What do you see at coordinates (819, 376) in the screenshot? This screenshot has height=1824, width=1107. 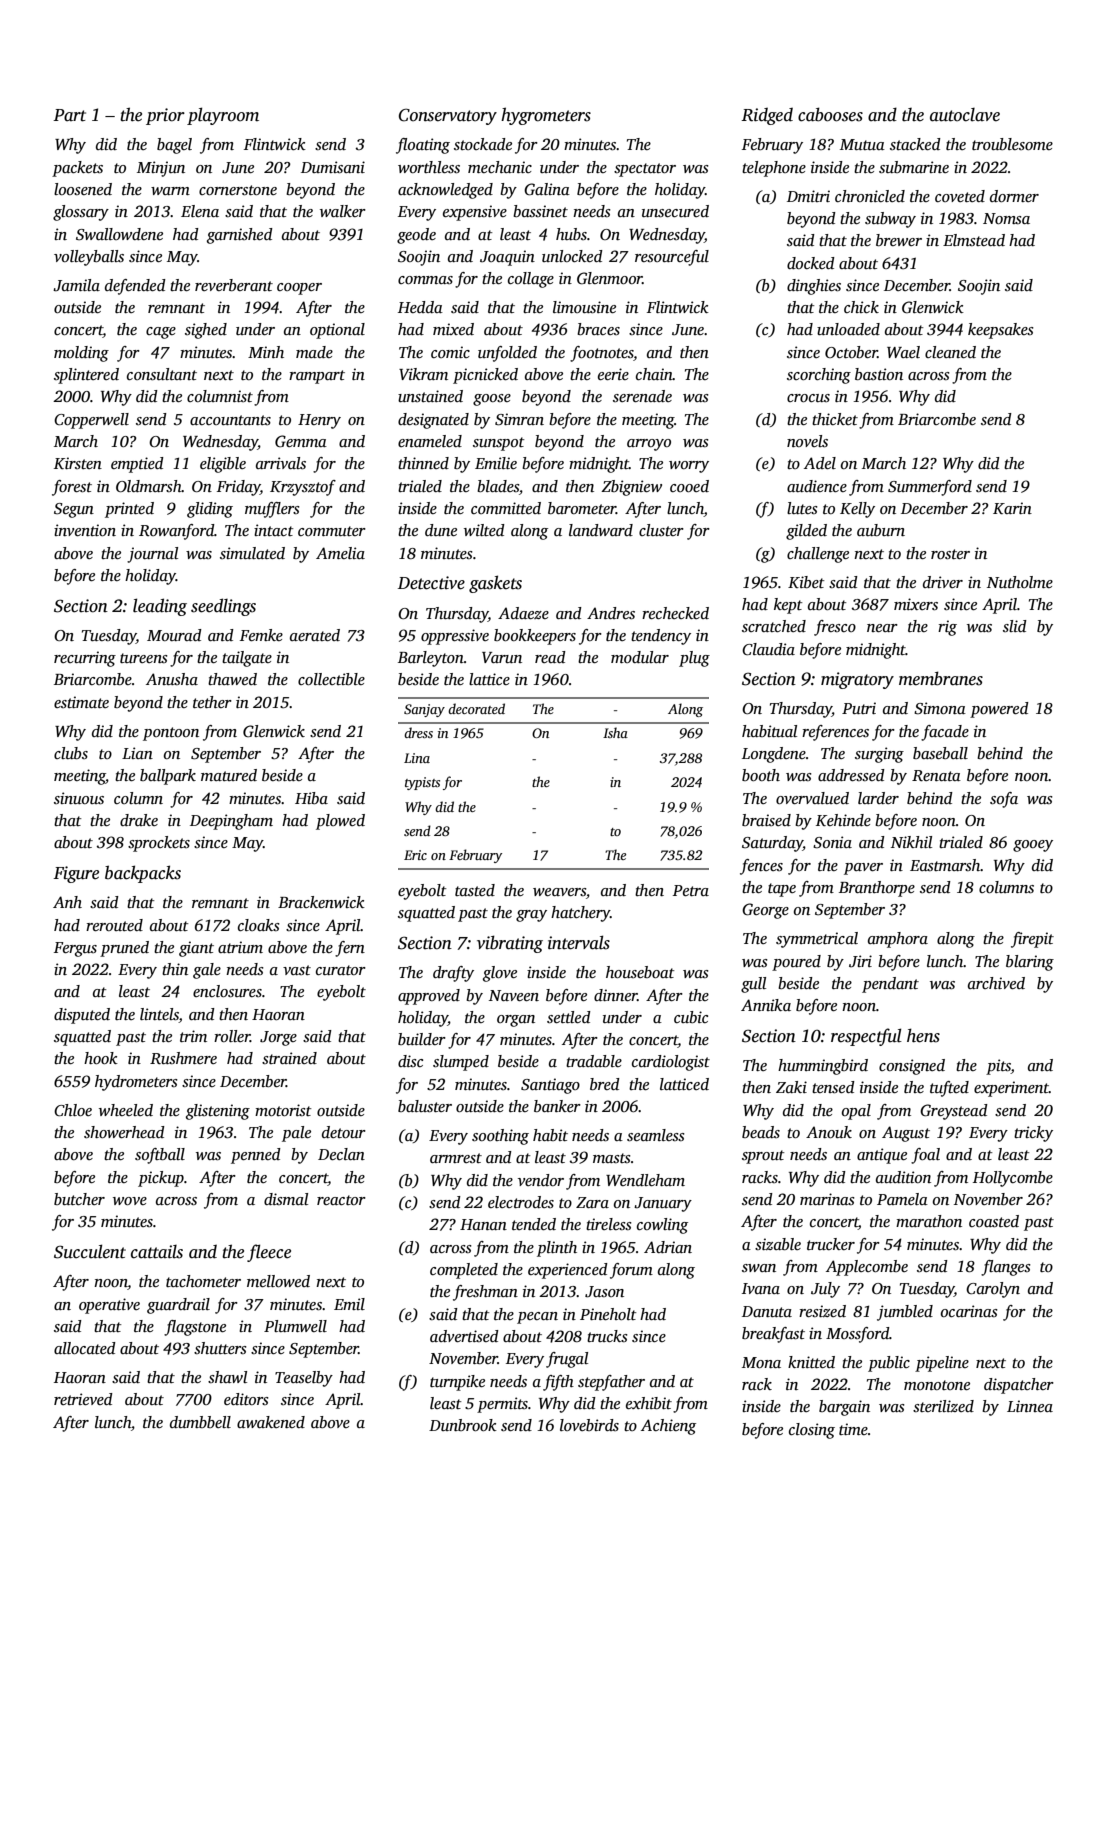 I see `scorching` at bounding box center [819, 376].
